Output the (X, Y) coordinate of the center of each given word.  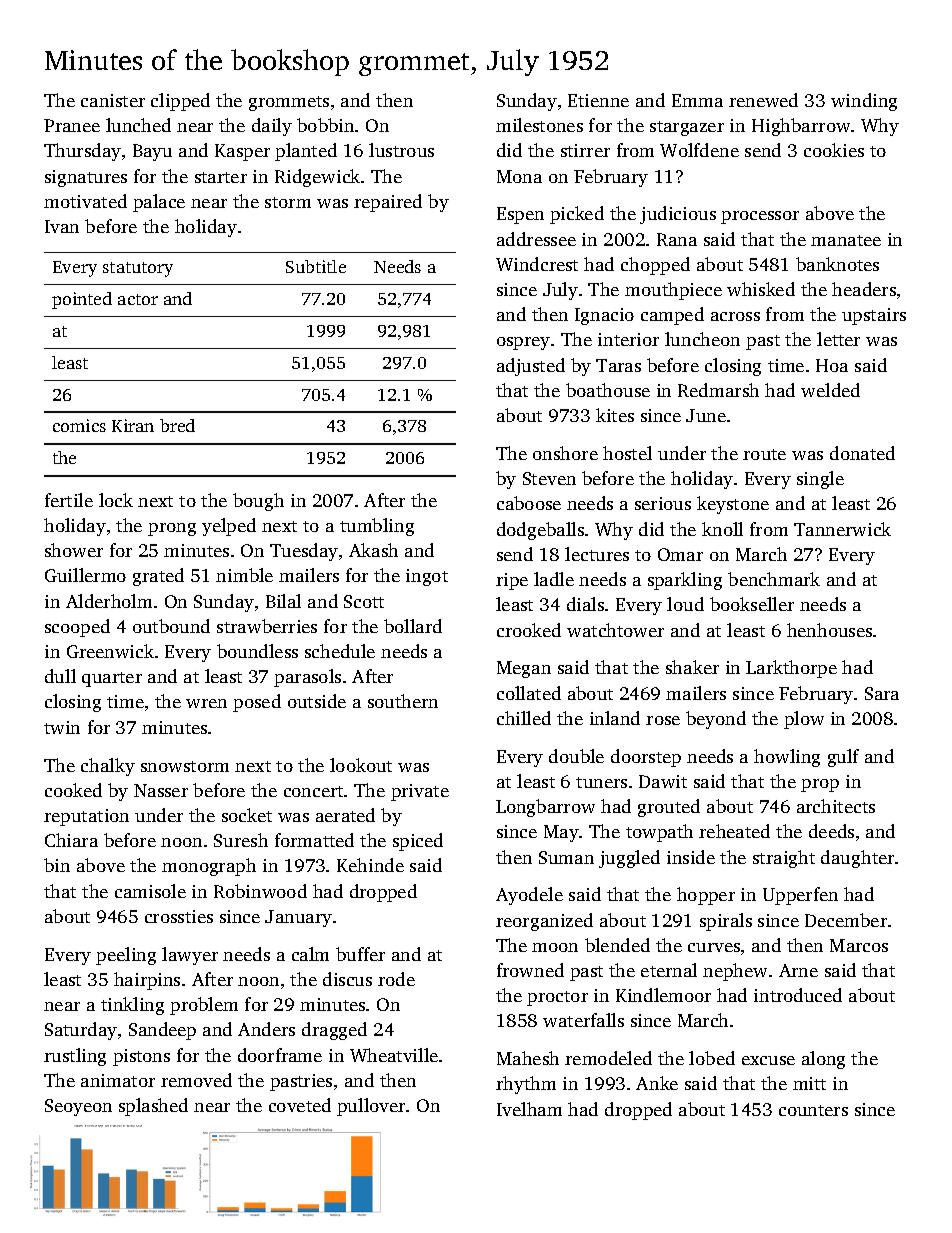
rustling (75, 1057)
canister (113, 100)
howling (787, 758)
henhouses (829, 630)
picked (577, 215)
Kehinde (370, 865)
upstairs (874, 316)
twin (62, 727)
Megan (524, 669)
